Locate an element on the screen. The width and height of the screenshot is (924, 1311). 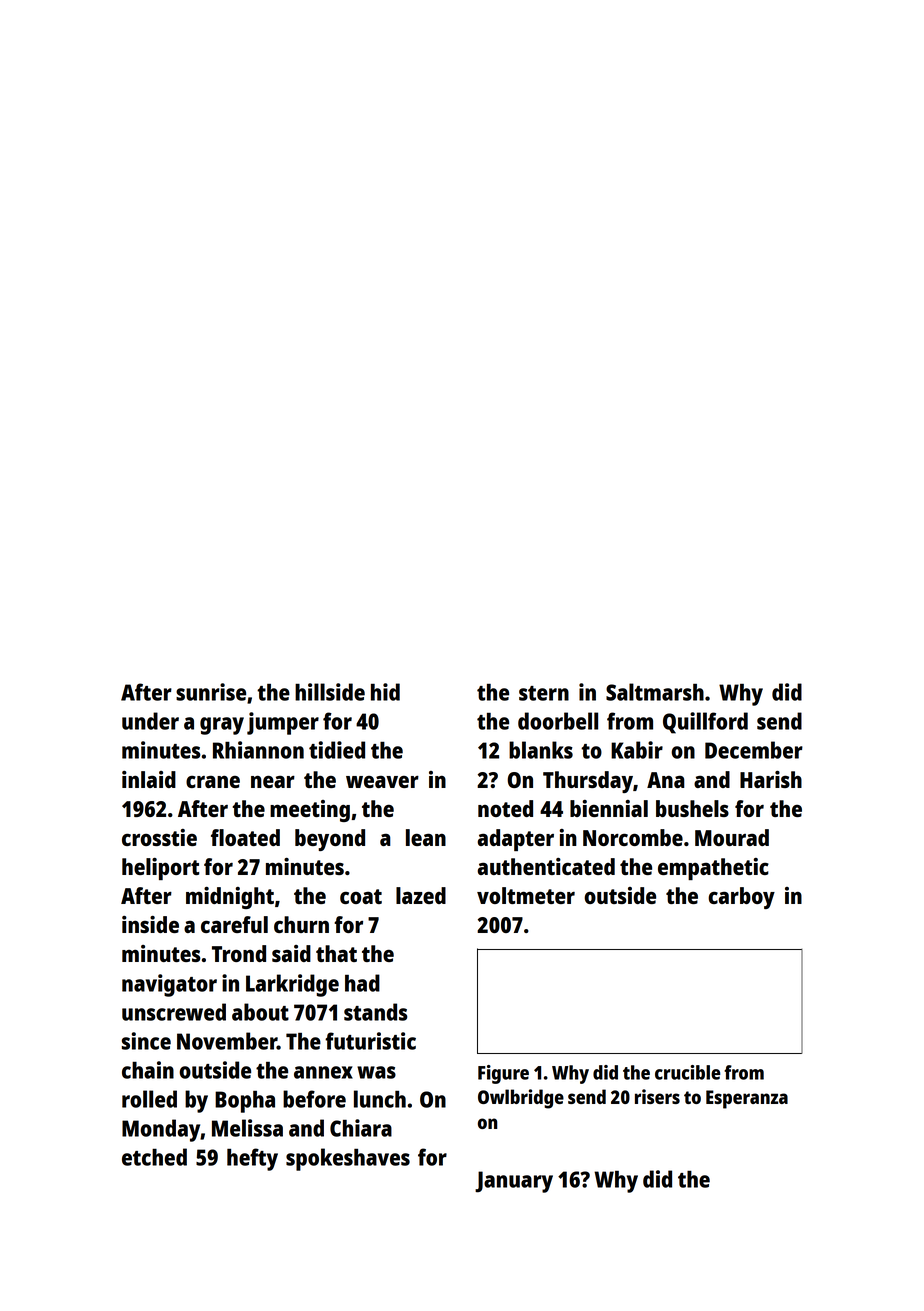
December is located at coordinates (754, 750).
